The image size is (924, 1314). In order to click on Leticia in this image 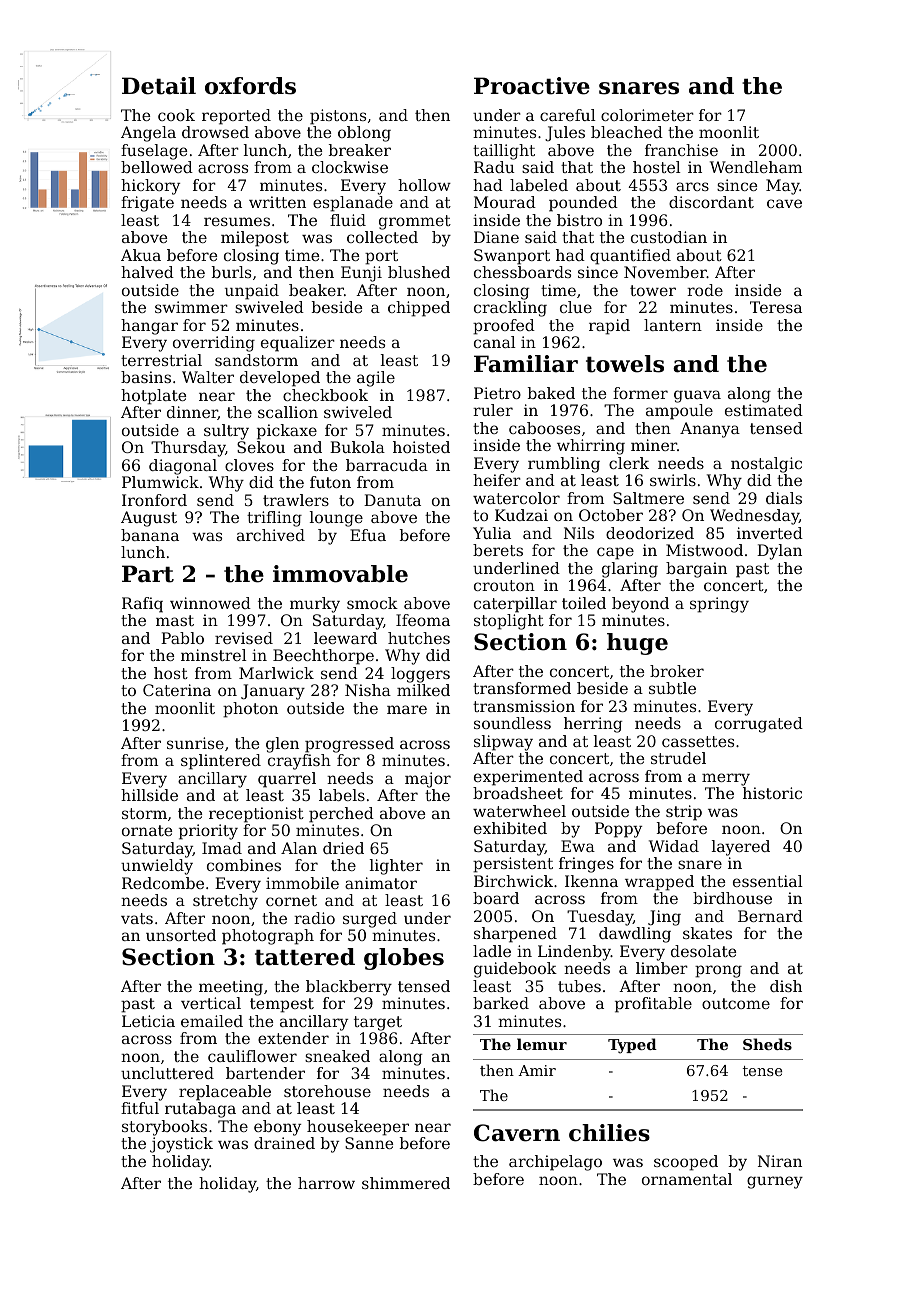, I will do `click(148, 1021)`.
